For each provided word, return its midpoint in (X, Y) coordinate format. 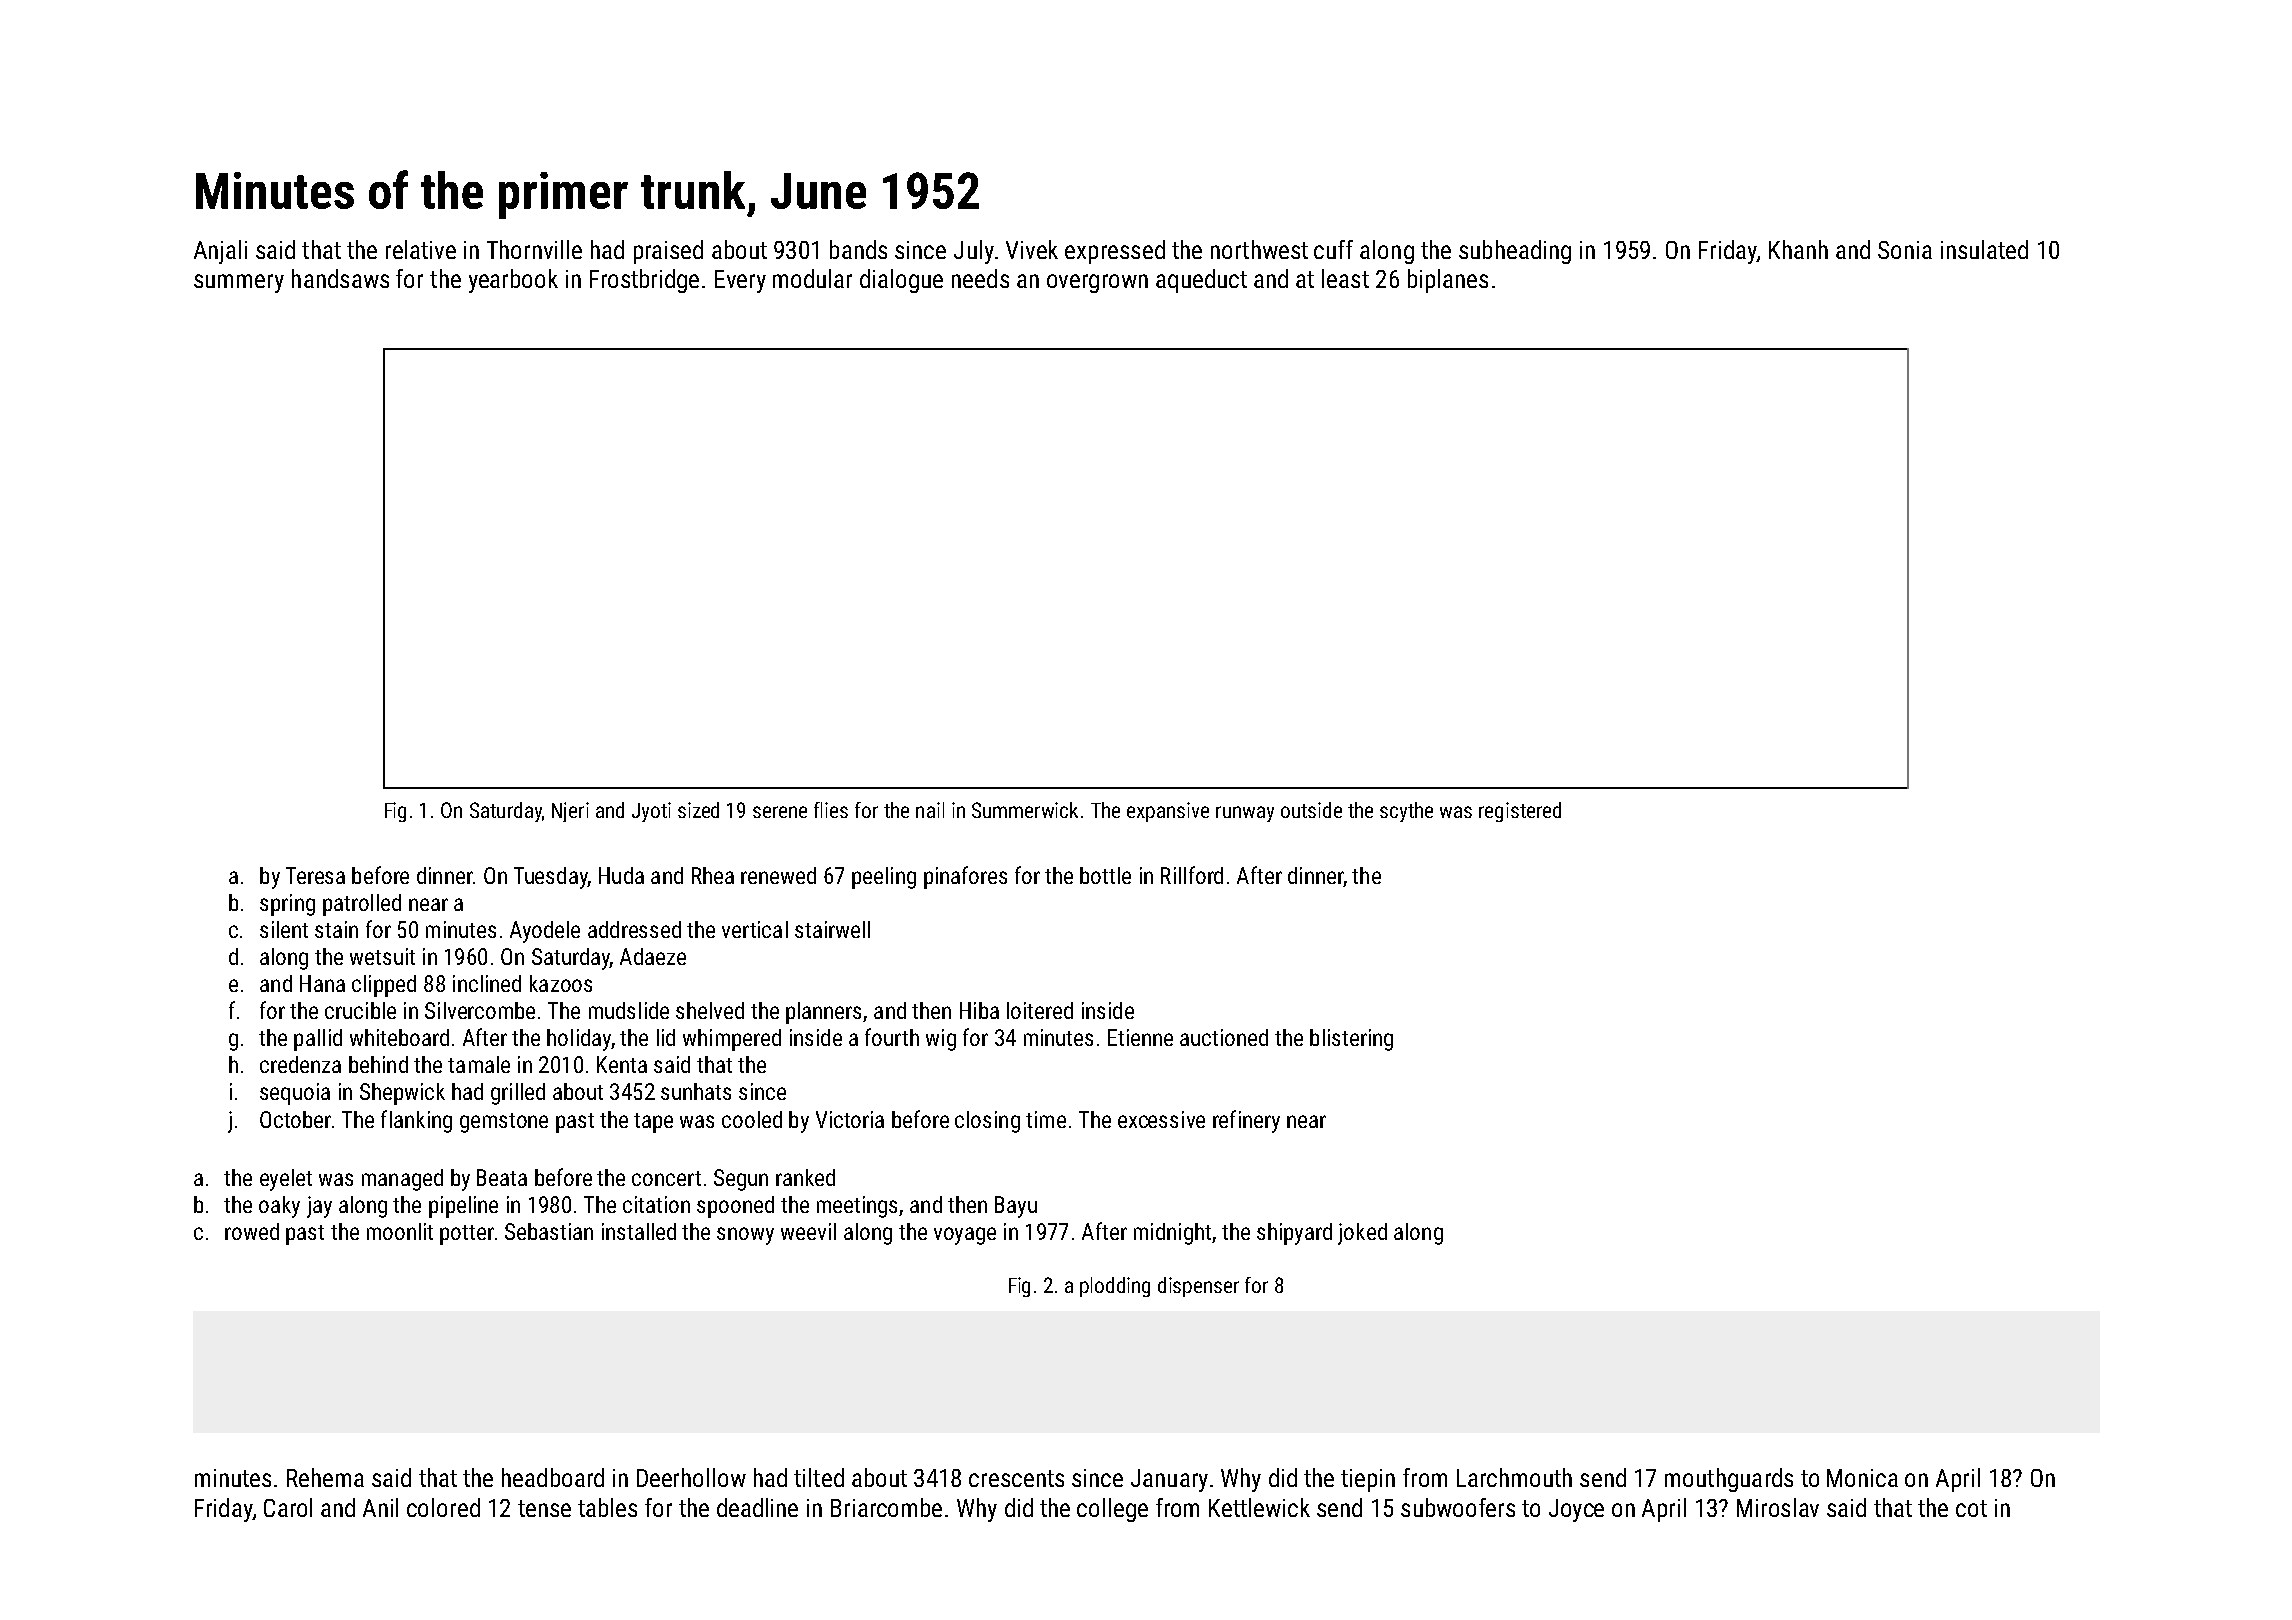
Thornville (534, 249)
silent (284, 929)
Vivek (1032, 249)
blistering (1351, 1040)
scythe (1406, 812)
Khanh (1798, 249)
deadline (757, 1507)
